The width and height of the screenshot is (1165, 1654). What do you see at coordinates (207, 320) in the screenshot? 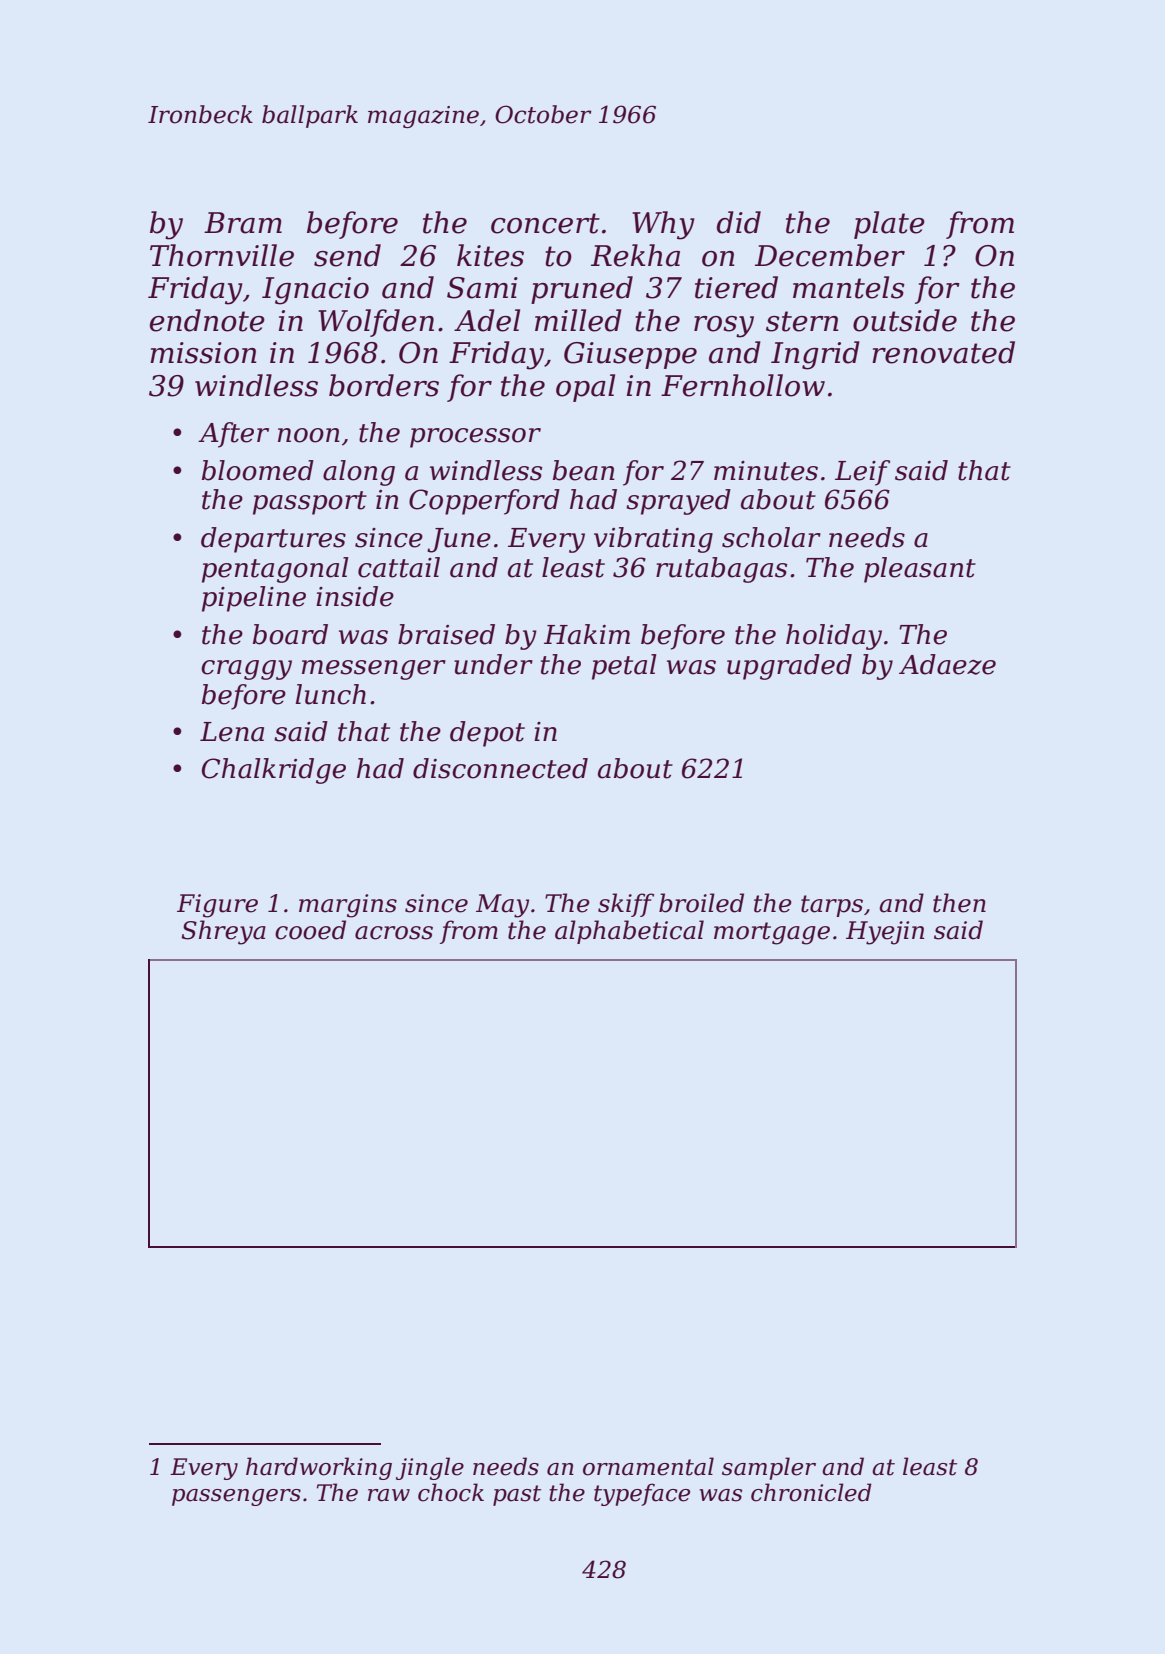
I see `endnote` at bounding box center [207, 320].
